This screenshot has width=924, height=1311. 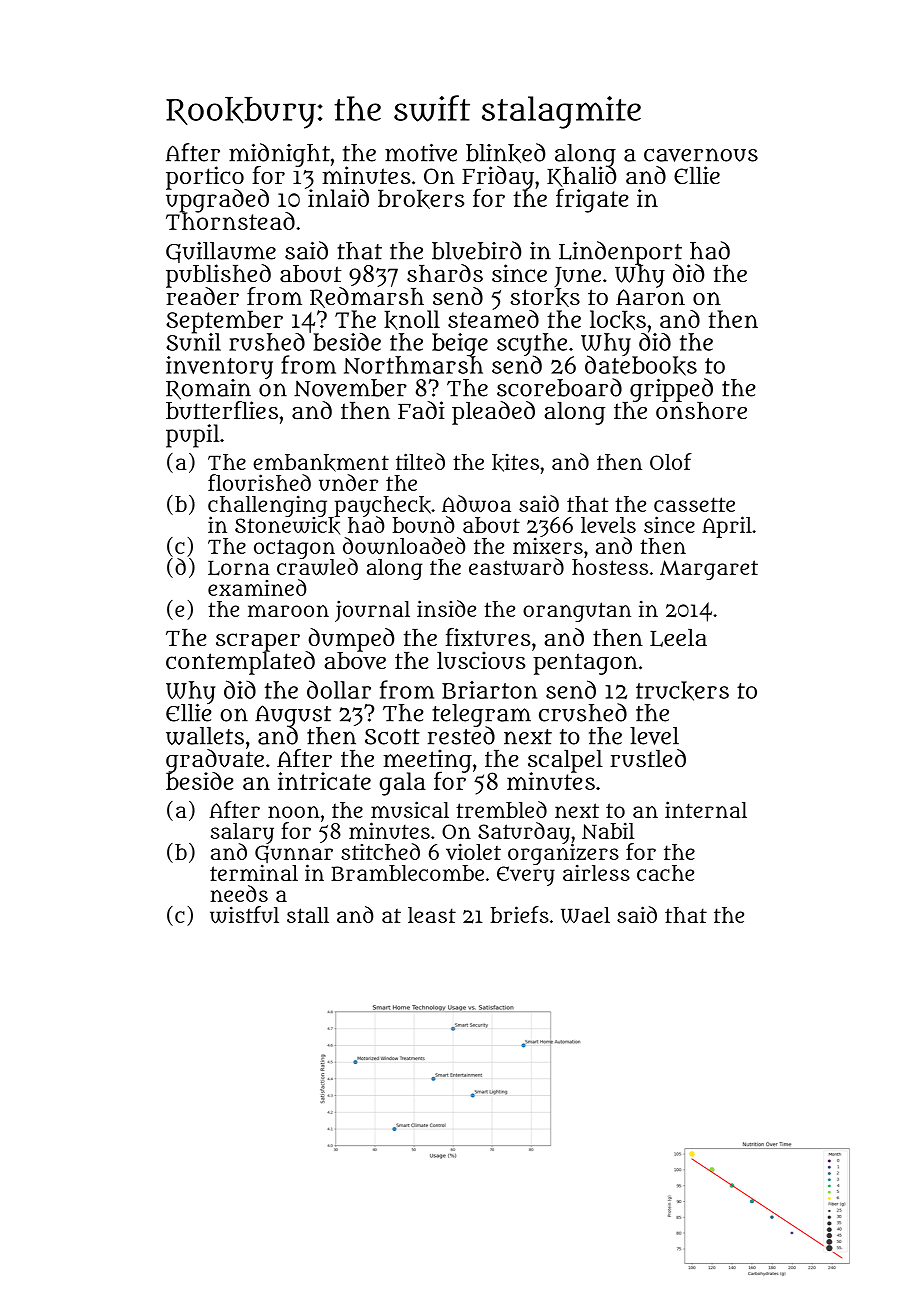 What do you see at coordinates (412, 320) in the screenshot?
I see `knoll` at bounding box center [412, 320].
